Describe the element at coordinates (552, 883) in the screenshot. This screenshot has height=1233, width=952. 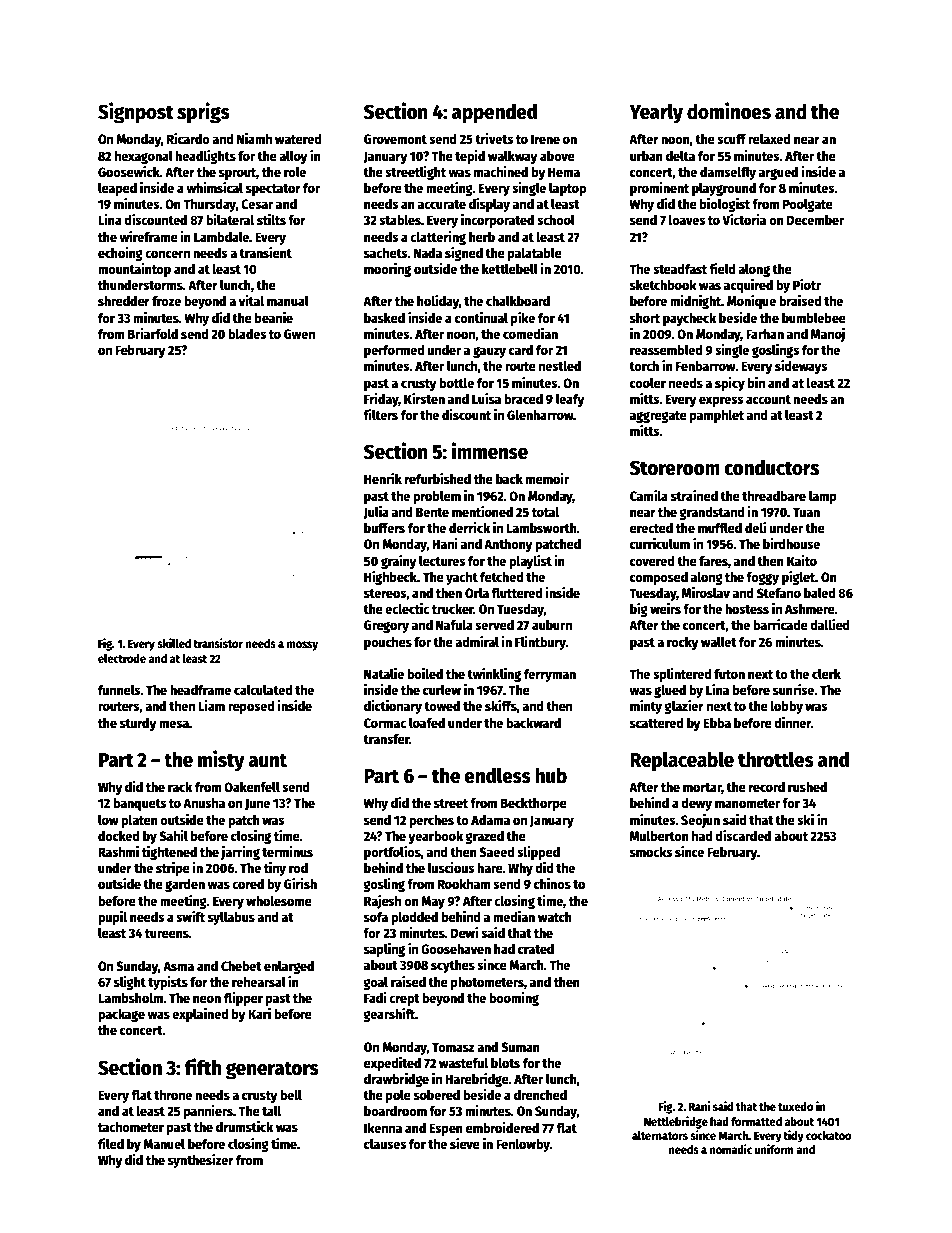
I see `chinos` at that location.
